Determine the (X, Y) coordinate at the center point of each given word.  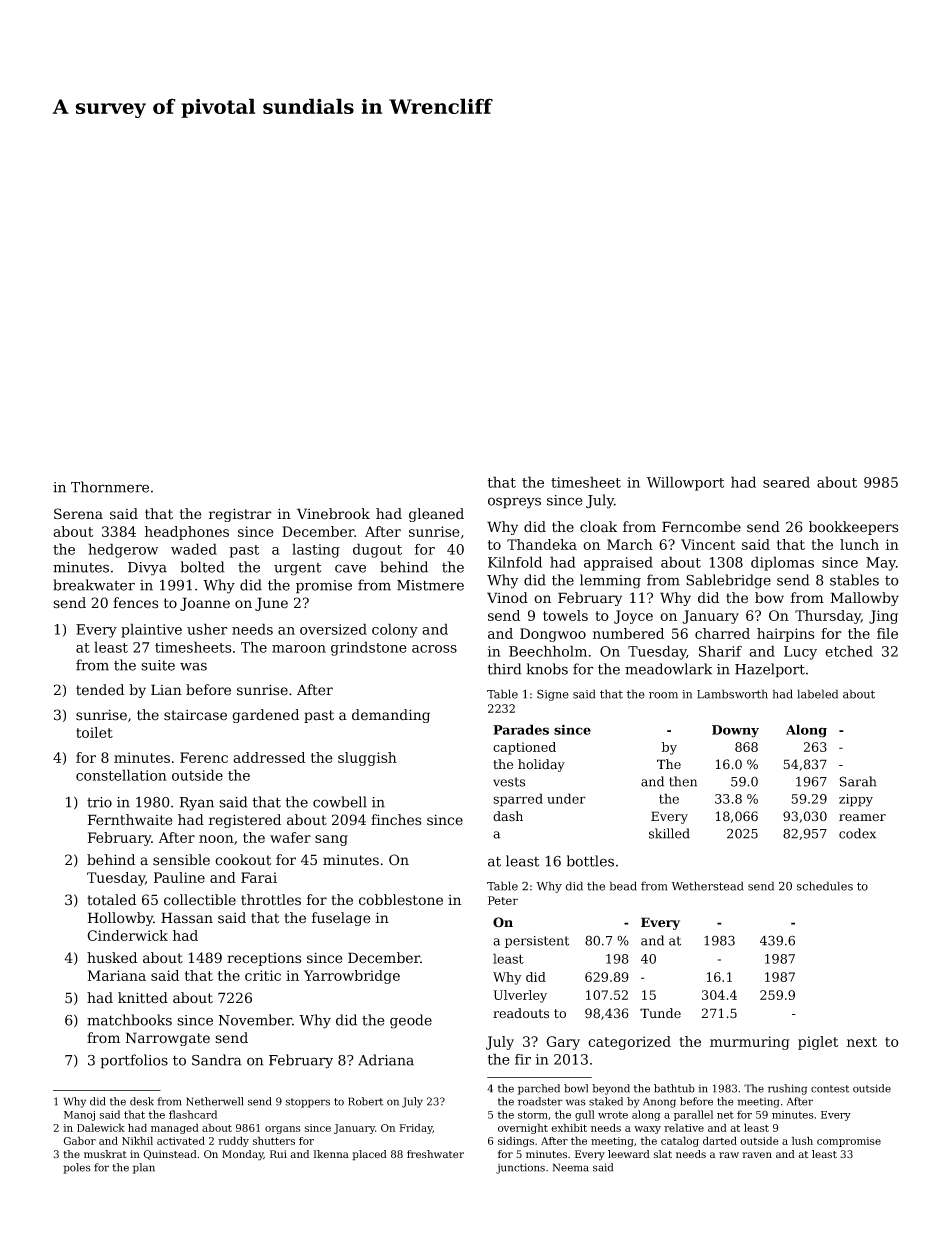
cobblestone (401, 900)
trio (99, 802)
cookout (243, 860)
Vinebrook (333, 514)
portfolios (134, 1061)
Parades (521, 729)
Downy (735, 731)
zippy (856, 800)
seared (786, 482)
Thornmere (110, 487)
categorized (629, 1043)
